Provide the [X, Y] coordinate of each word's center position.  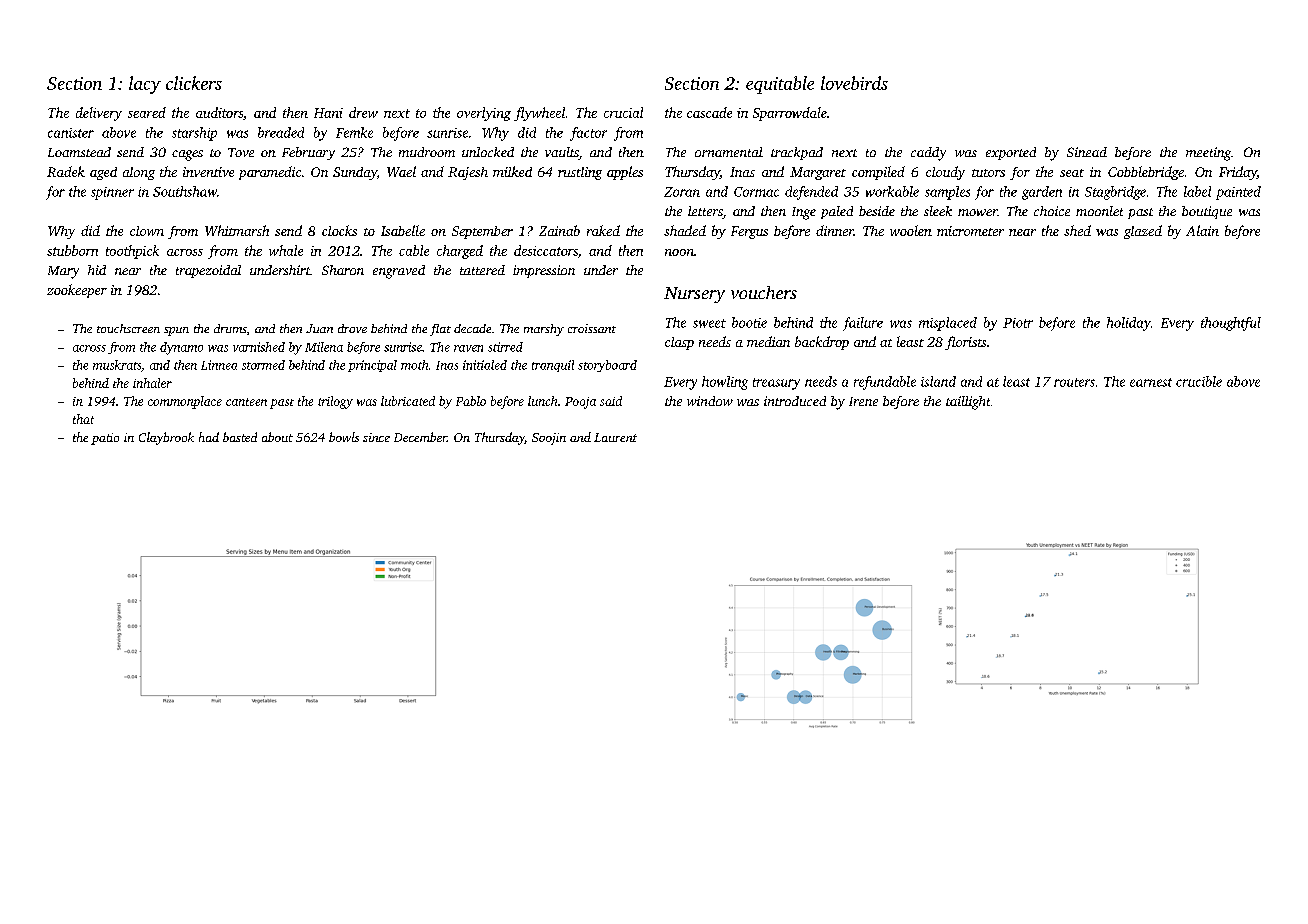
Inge [804, 213]
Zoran [682, 192]
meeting [1208, 154]
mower [977, 212]
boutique [1207, 212]
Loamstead [79, 152]
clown [147, 231]
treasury [776, 384]
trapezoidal [208, 271]
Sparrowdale [790, 114]
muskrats [117, 365]
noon [679, 252]
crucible [1199, 381]
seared [147, 112]
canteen [246, 402]
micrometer [970, 231]
